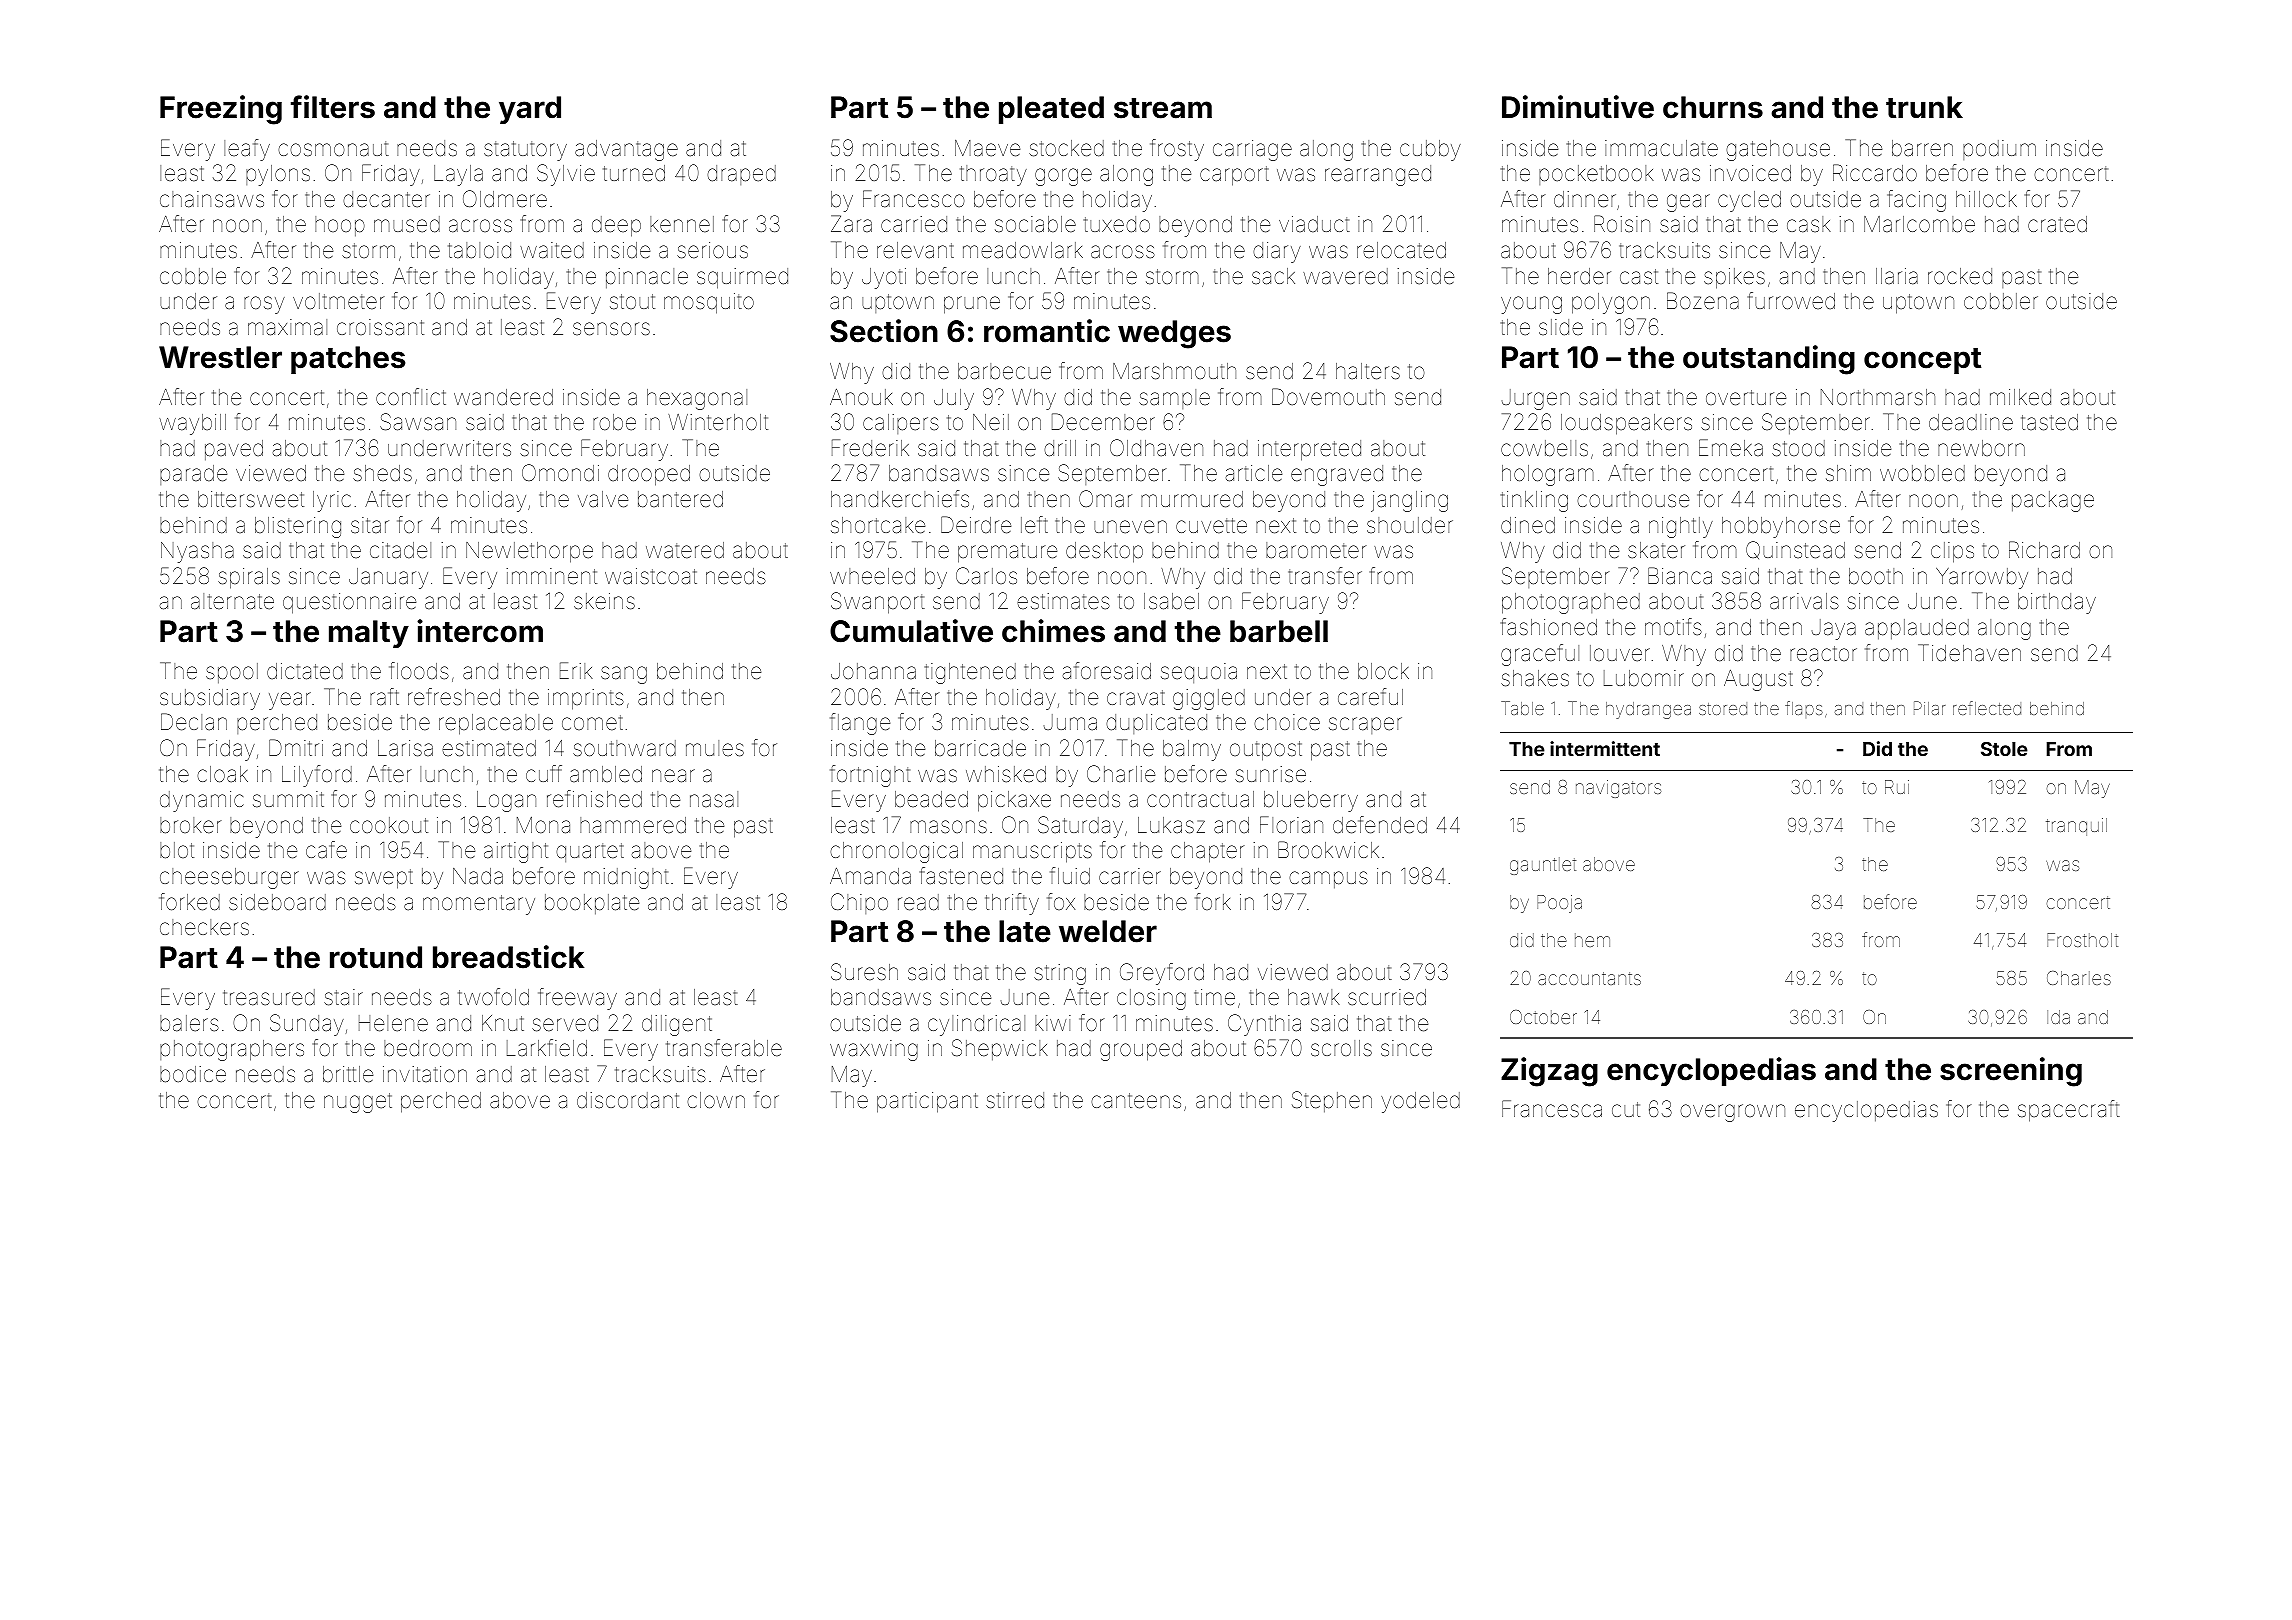  Describe the element at coordinates (1798, 448) in the screenshot. I see `stood` at that location.
